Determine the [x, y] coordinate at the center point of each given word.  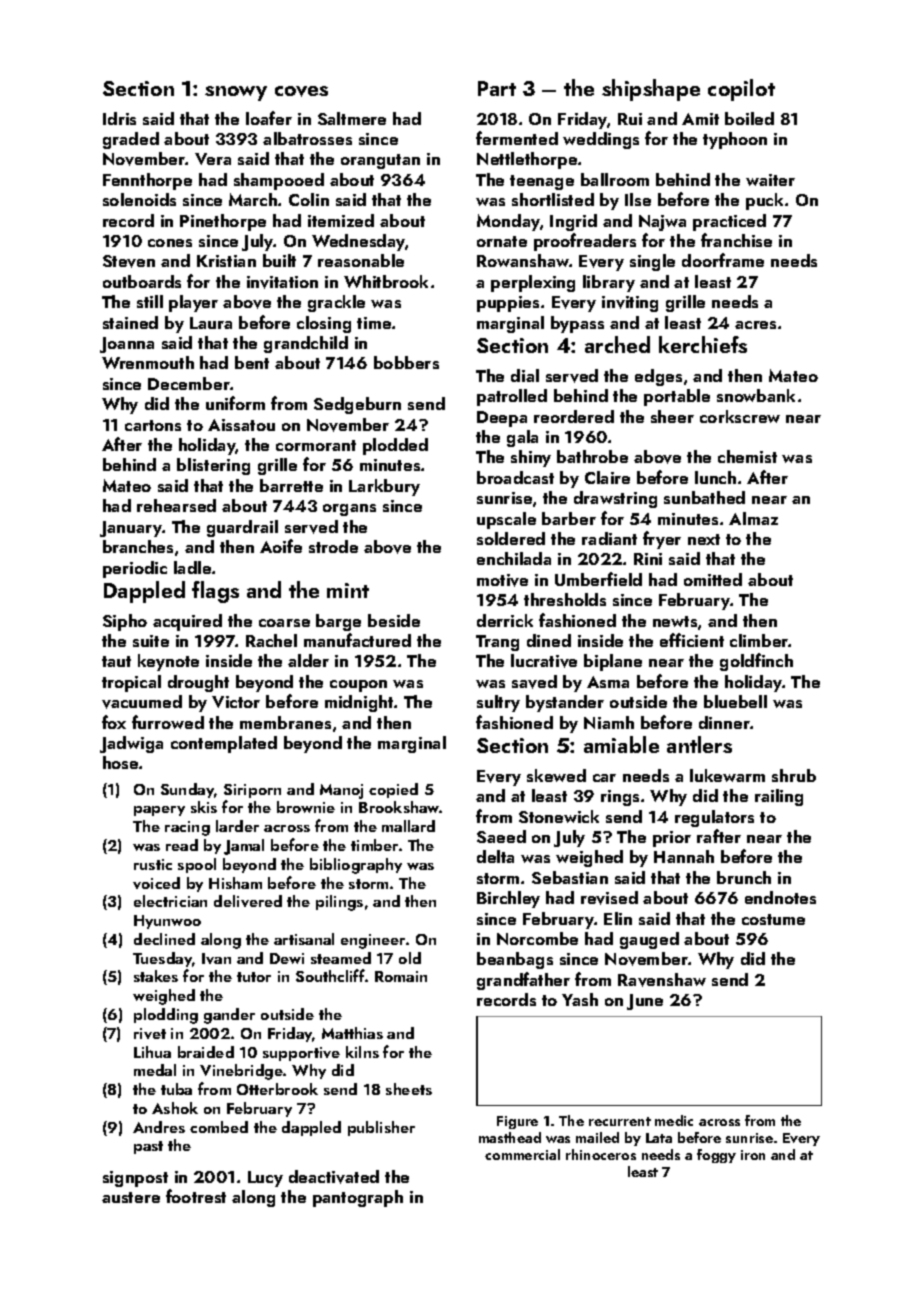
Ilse [638, 199]
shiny [531, 458]
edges [658, 377]
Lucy [265, 1179]
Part [497, 88]
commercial [522, 1154]
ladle [192, 567]
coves [301, 91]
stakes [156, 976]
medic [674, 1120]
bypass [577, 324]
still [150, 301]
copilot [741, 90]
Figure [517, 1122]
